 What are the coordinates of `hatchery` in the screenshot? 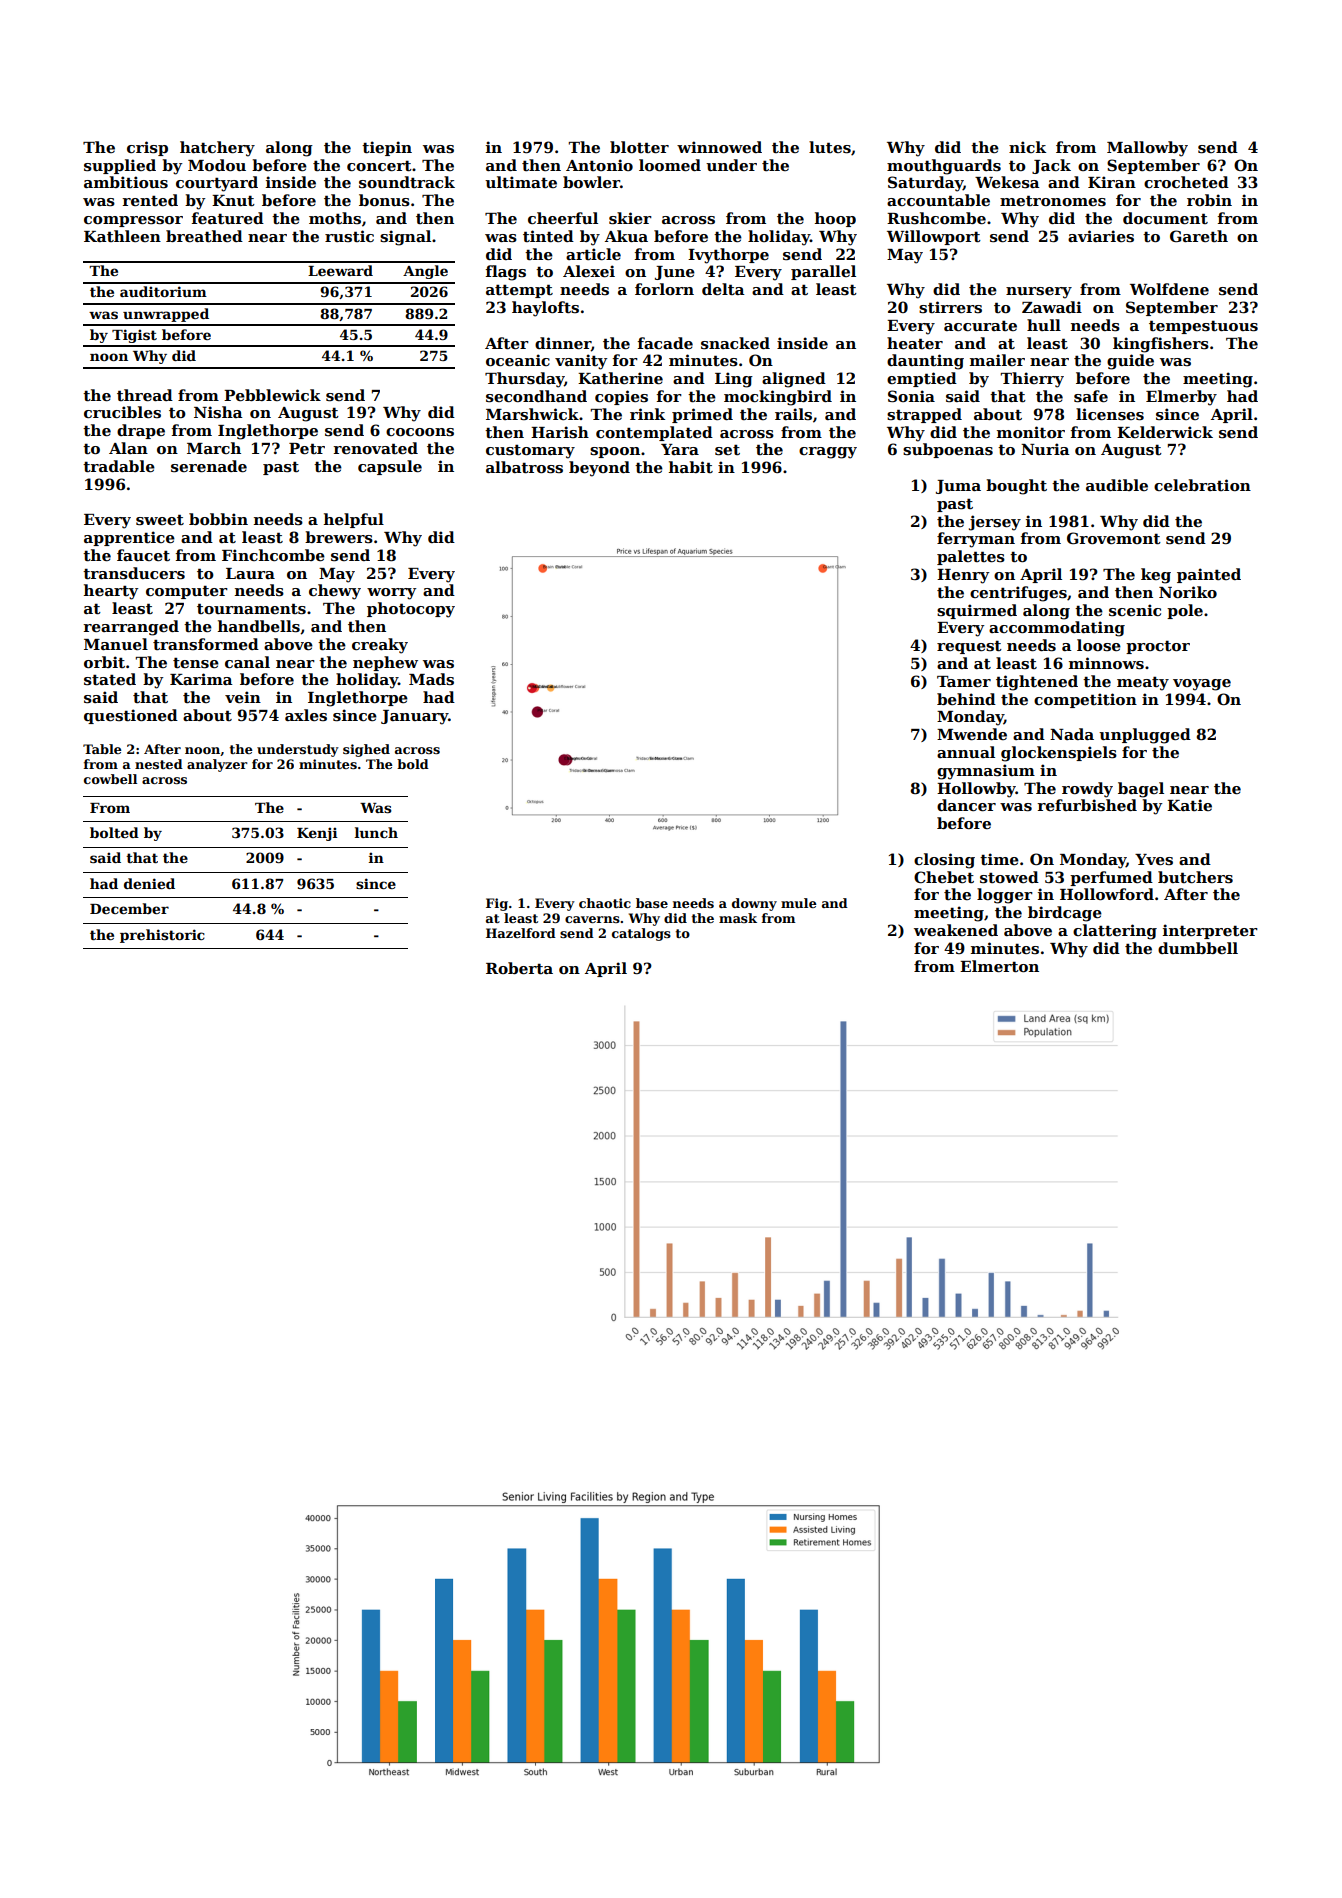 It's located at (217, 149).
